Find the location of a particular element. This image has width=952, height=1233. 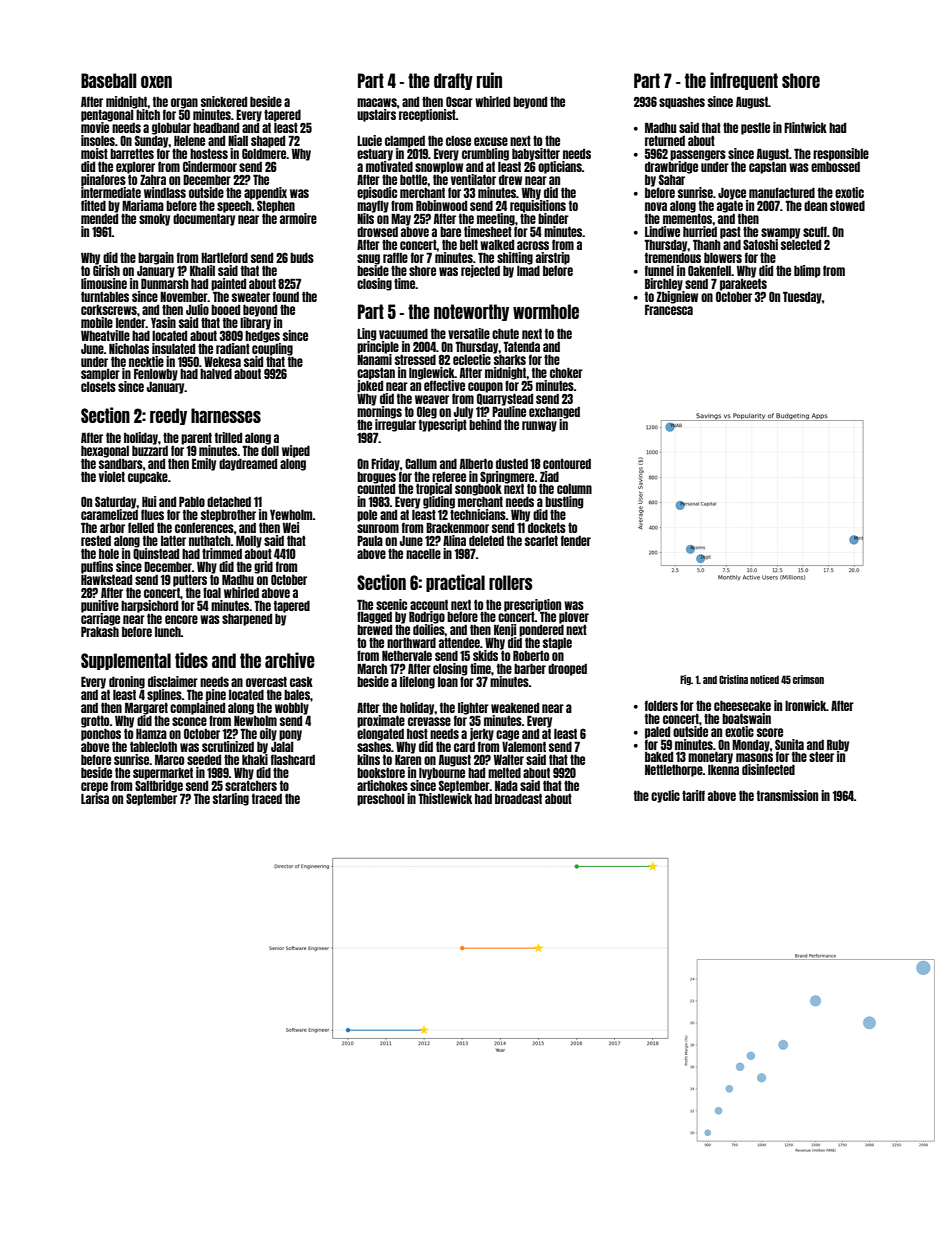

Francesca is located at coordinates (669, 309).
